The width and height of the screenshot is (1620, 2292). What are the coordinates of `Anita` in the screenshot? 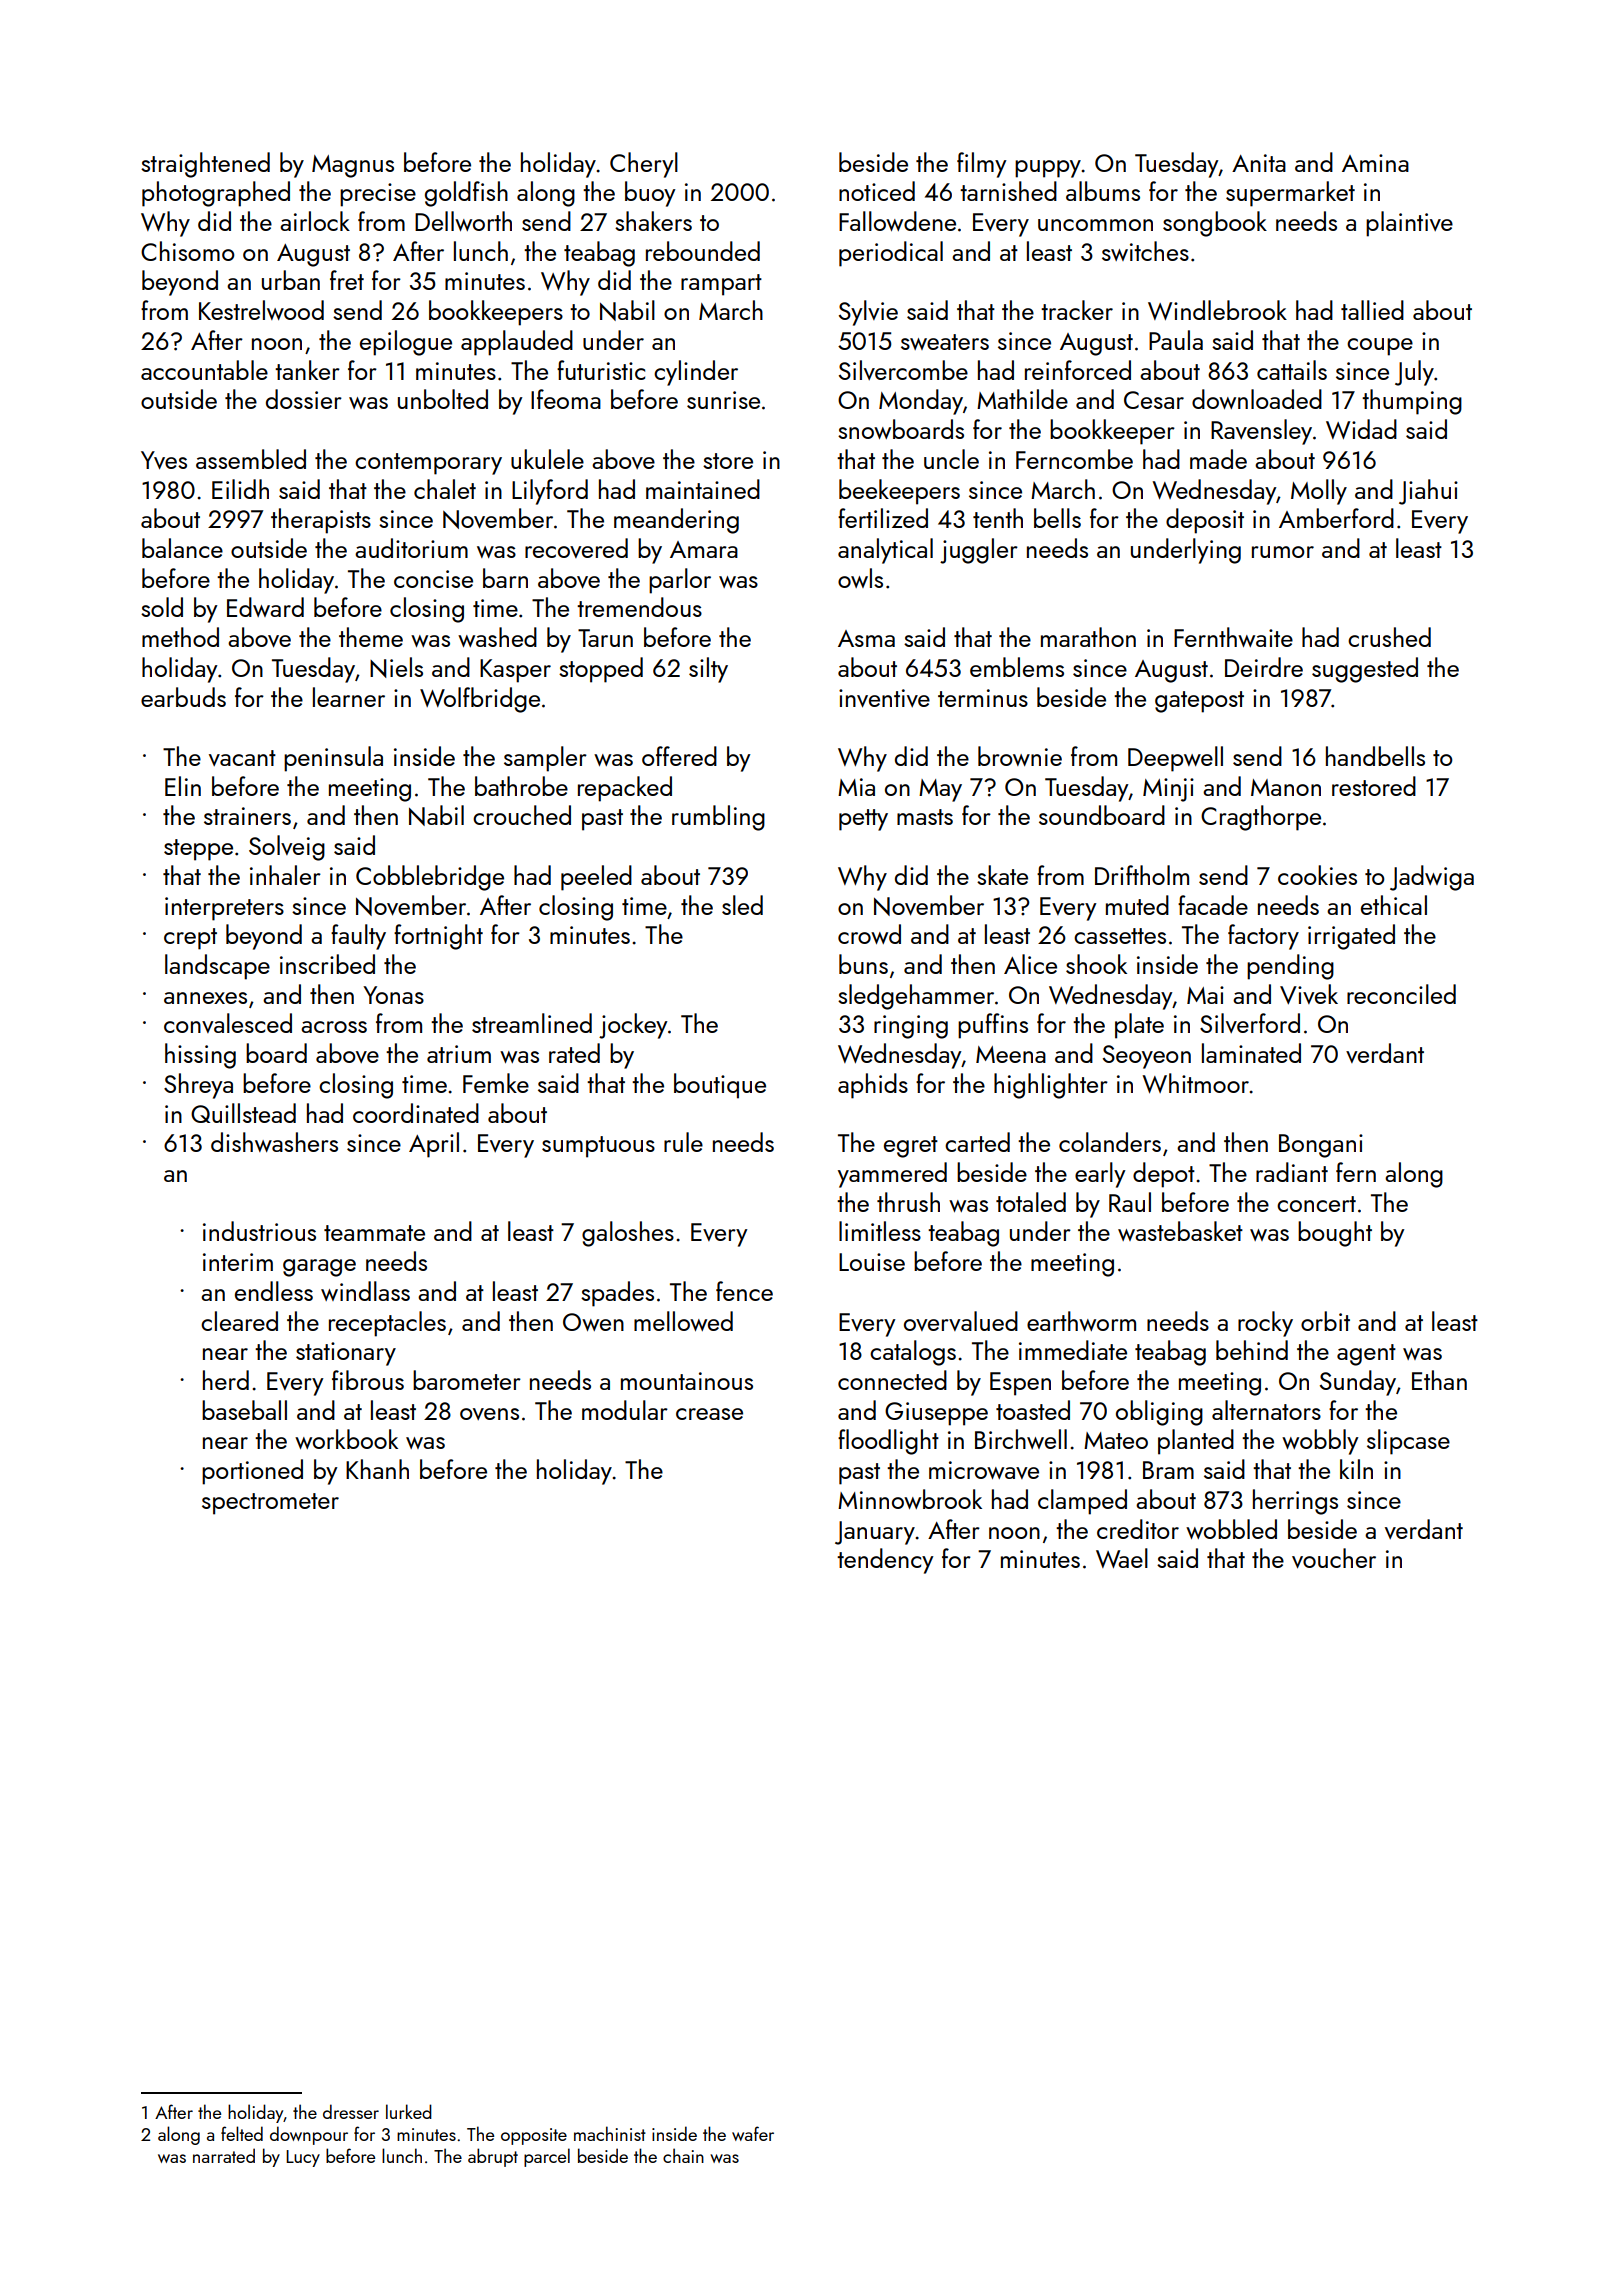 It's located at (1259, 163).
